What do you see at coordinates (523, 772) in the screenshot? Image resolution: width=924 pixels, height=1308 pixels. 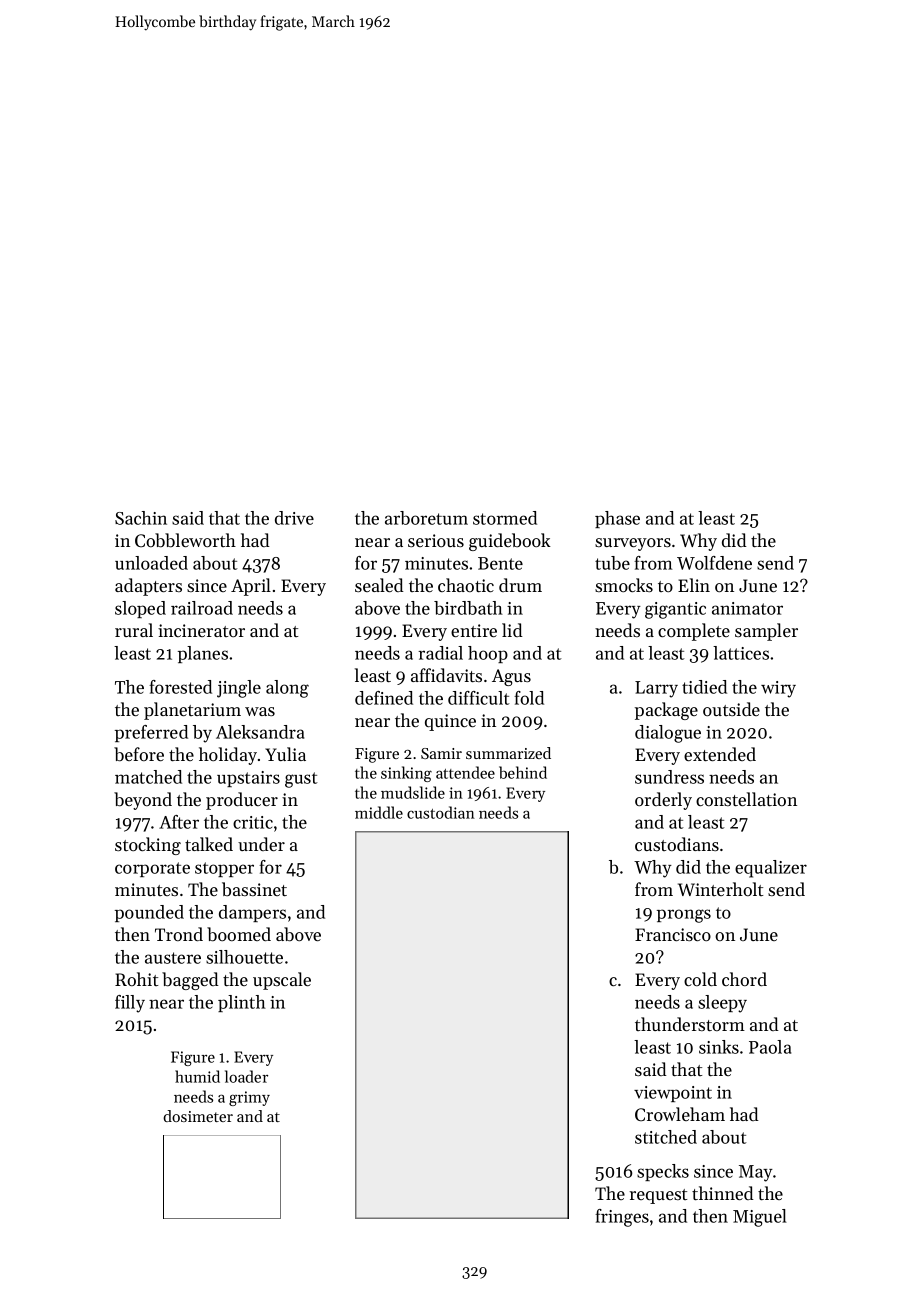 I see `behind` at bounding box center [523, 772].
